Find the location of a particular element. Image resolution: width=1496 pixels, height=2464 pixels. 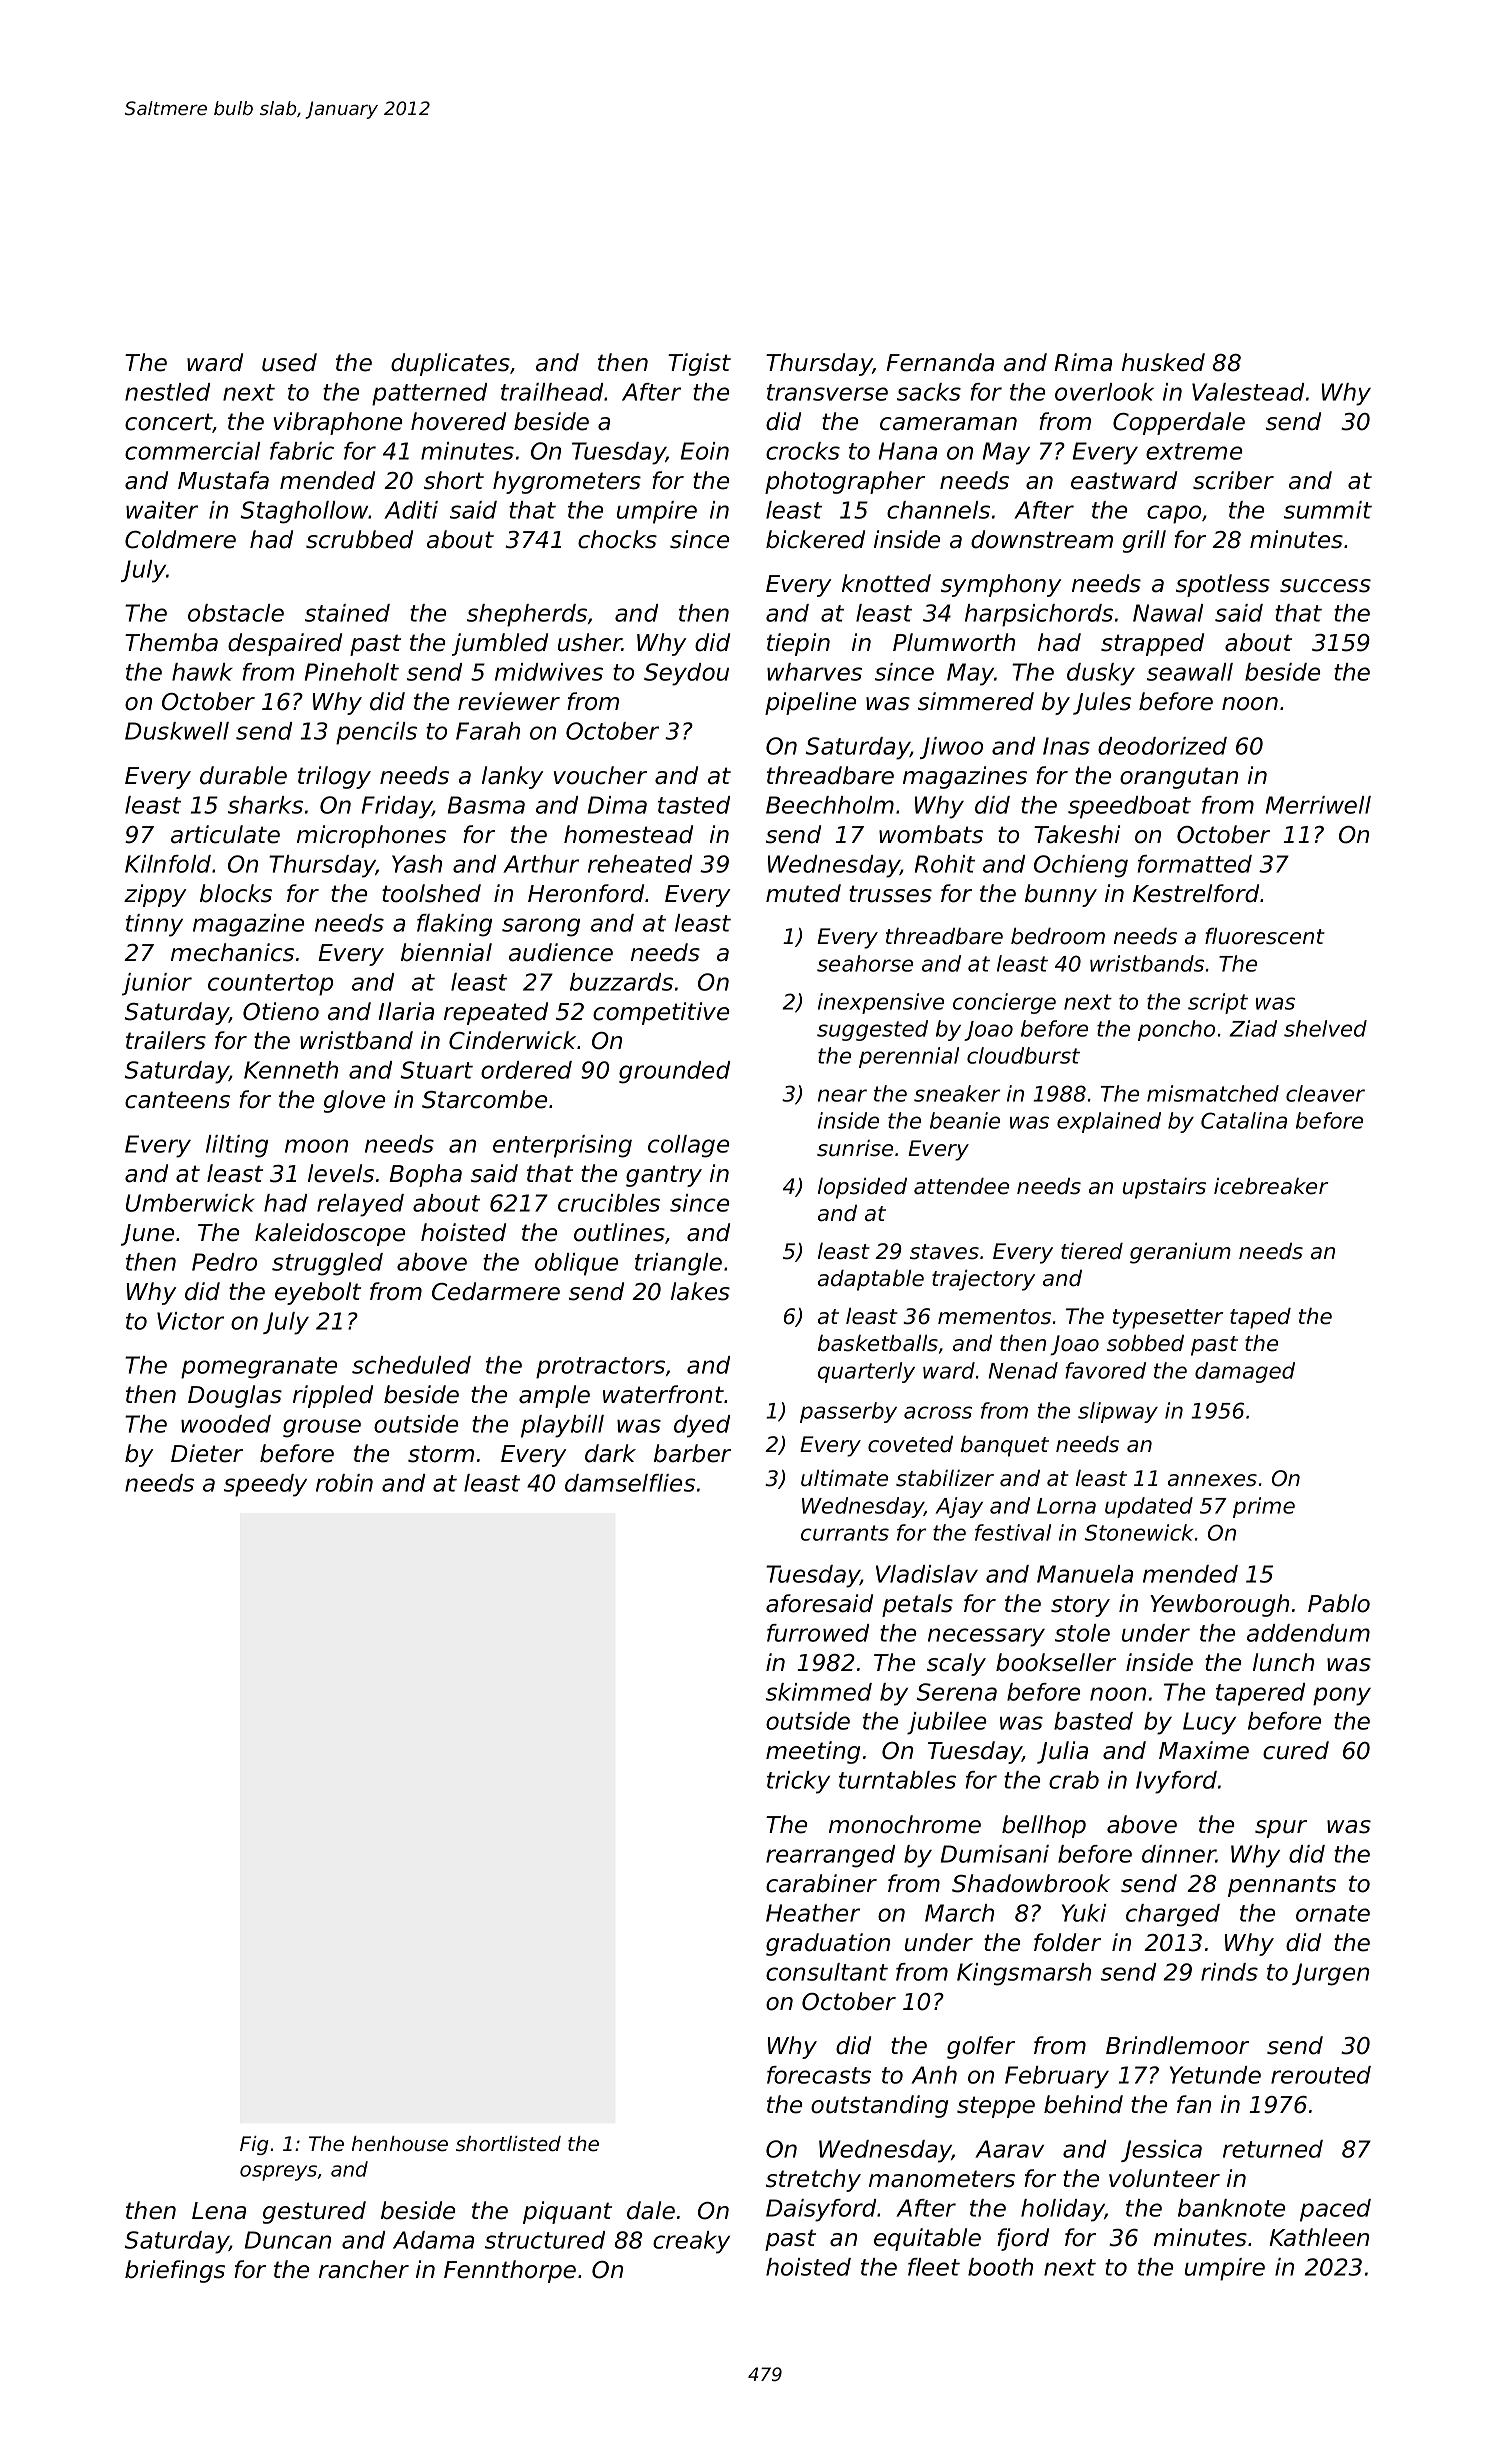

waterfront is located at coordinates (663, 1394).
